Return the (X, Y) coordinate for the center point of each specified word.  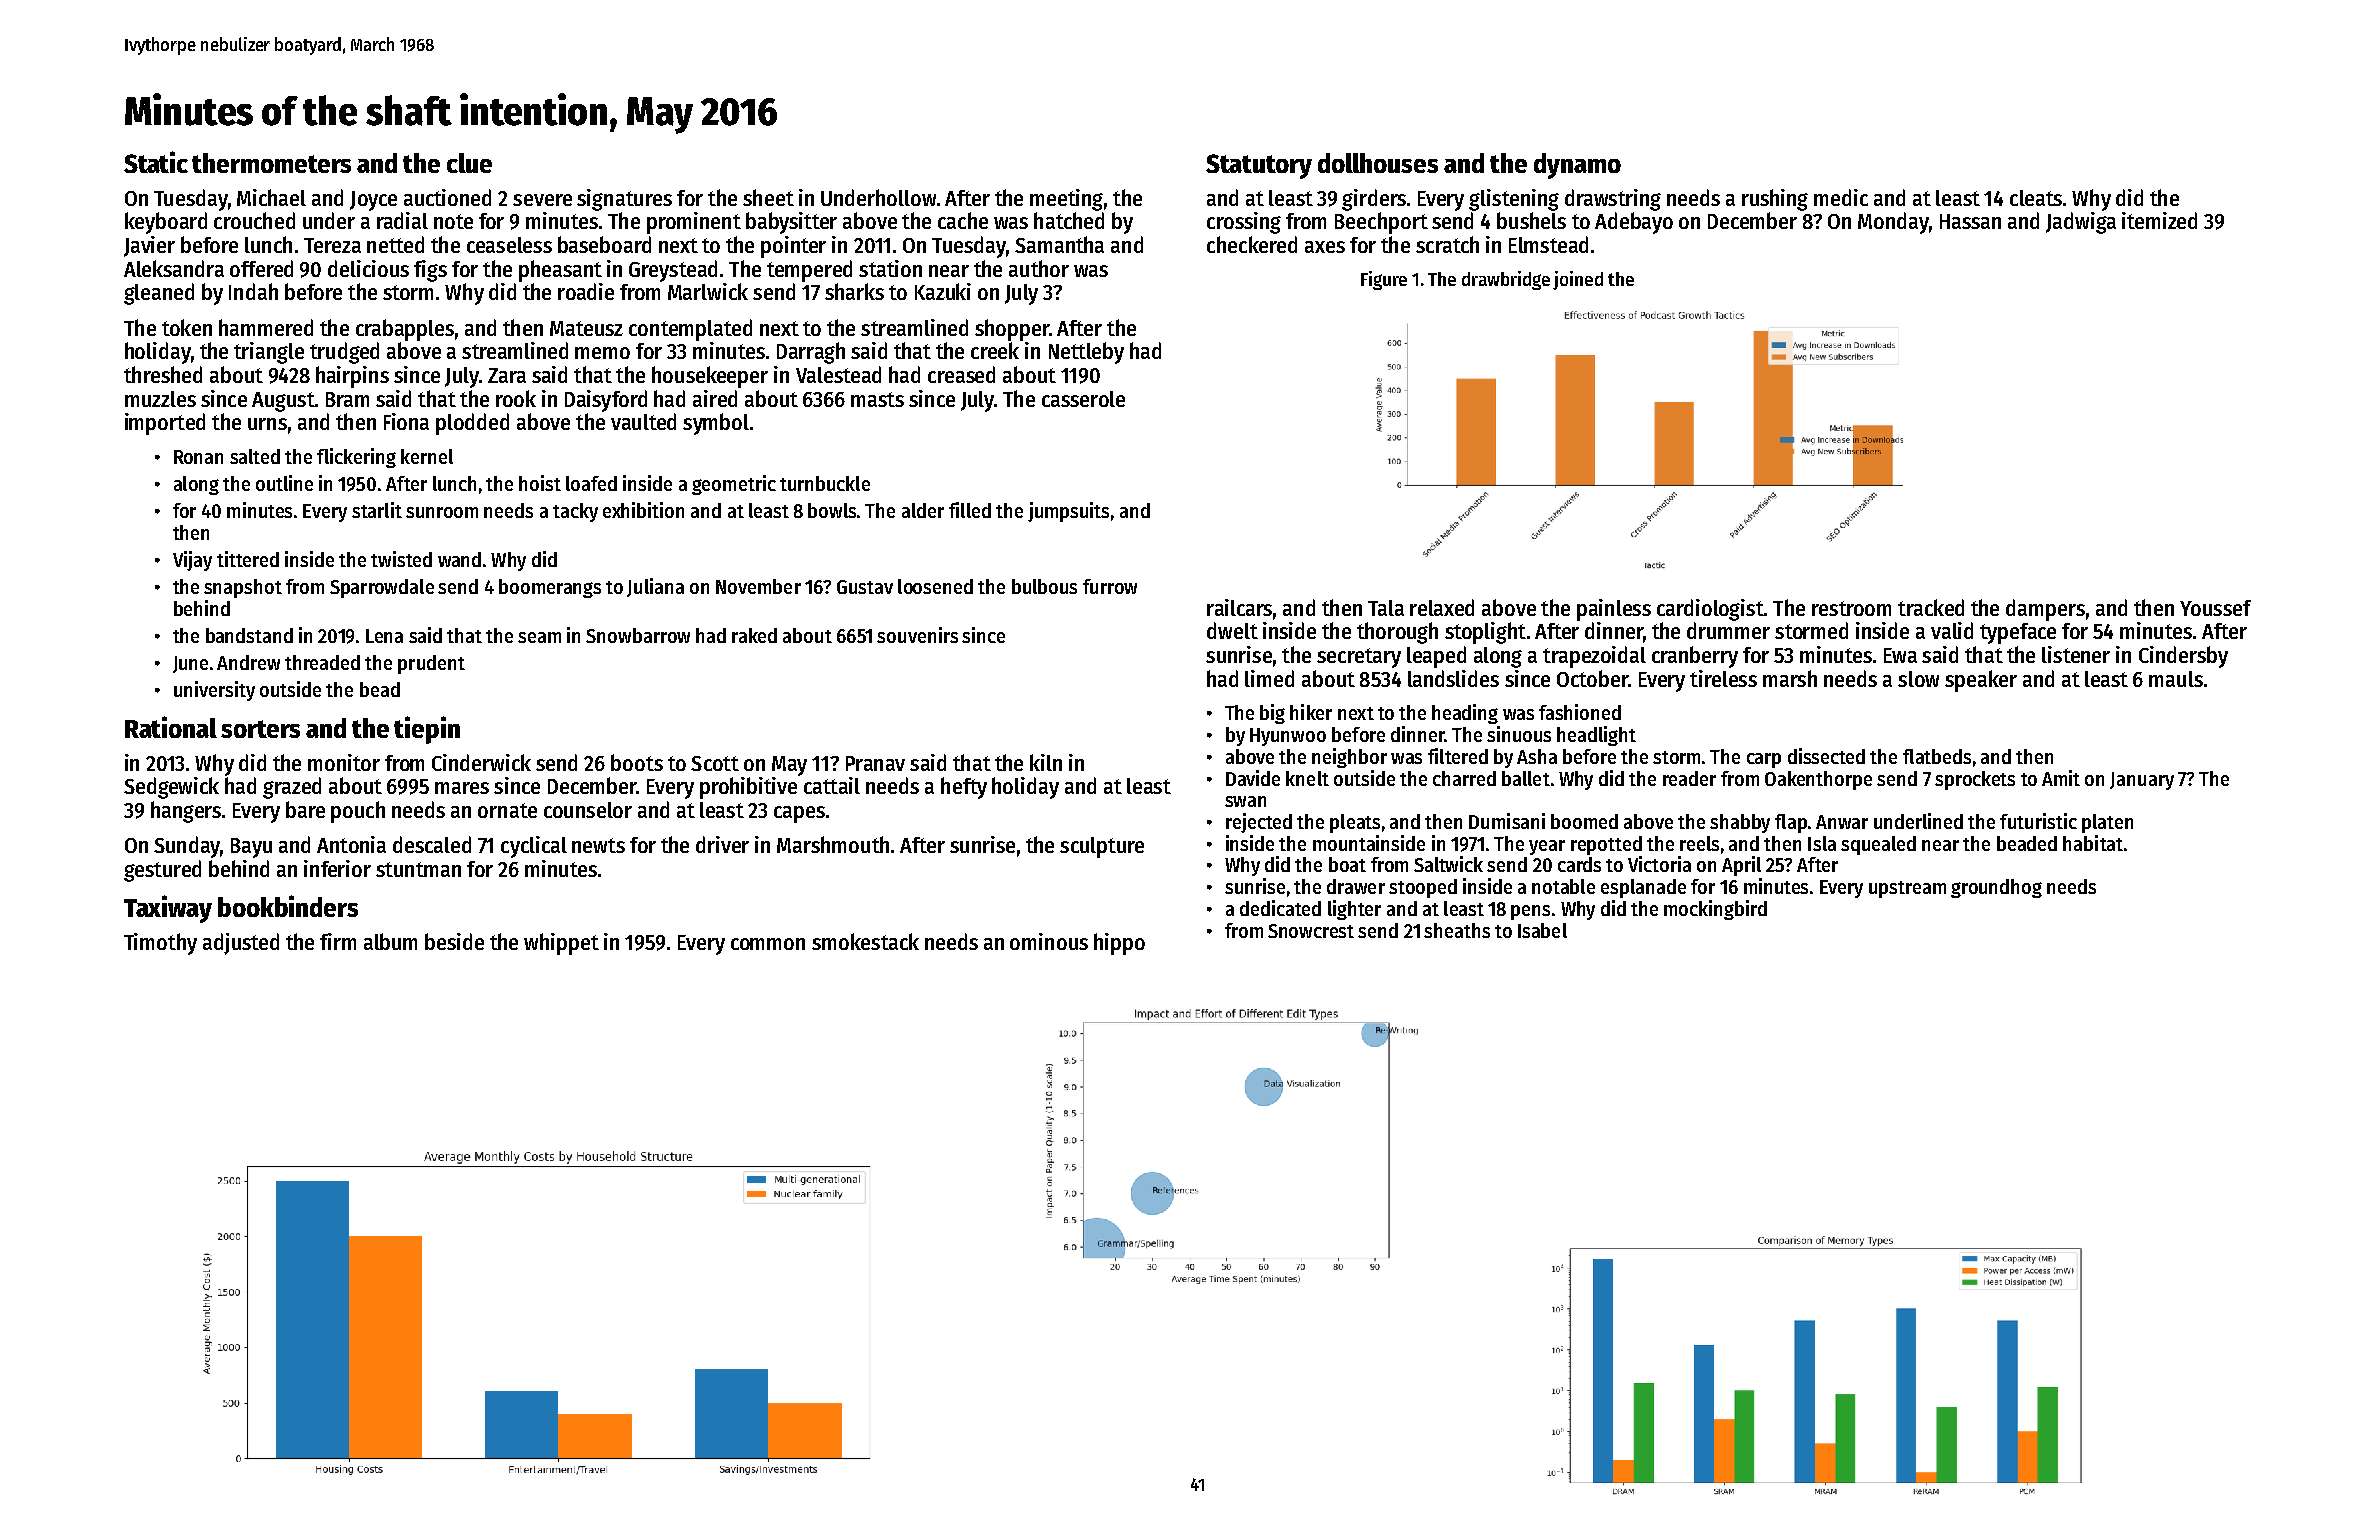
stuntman (418, 869)
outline (284, 483)
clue (469, 163)
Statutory (1259, 166)
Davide (1253, 778)
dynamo (1577, 166)
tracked (1931, 607)
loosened (935, 586)
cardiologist (1710, 610)
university (214, 691)
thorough (1397, 633)
